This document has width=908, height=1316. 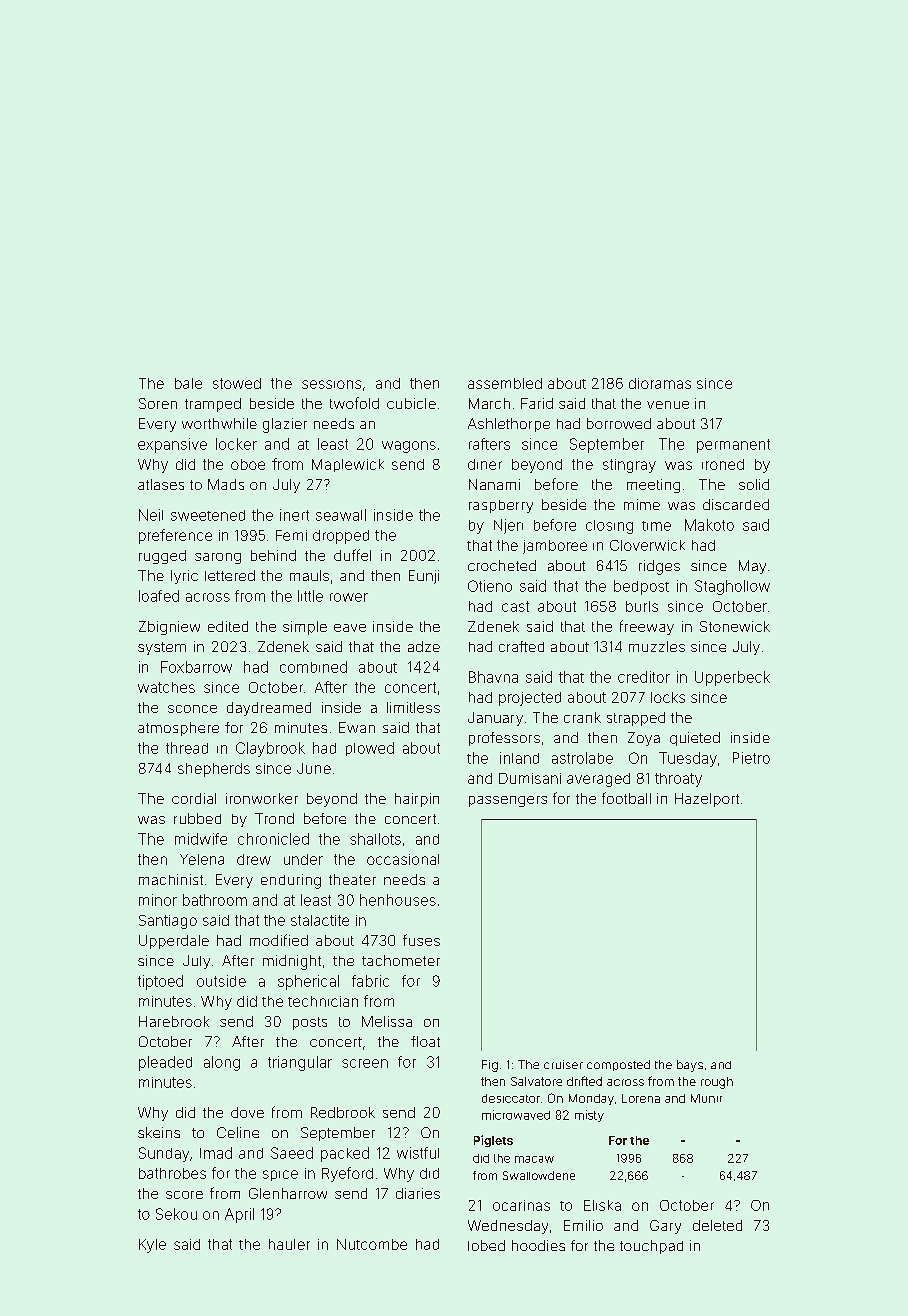 What do you see at coordinates (644, 677) in the document?
I see `creditor` at bounding box center [644, 677].
